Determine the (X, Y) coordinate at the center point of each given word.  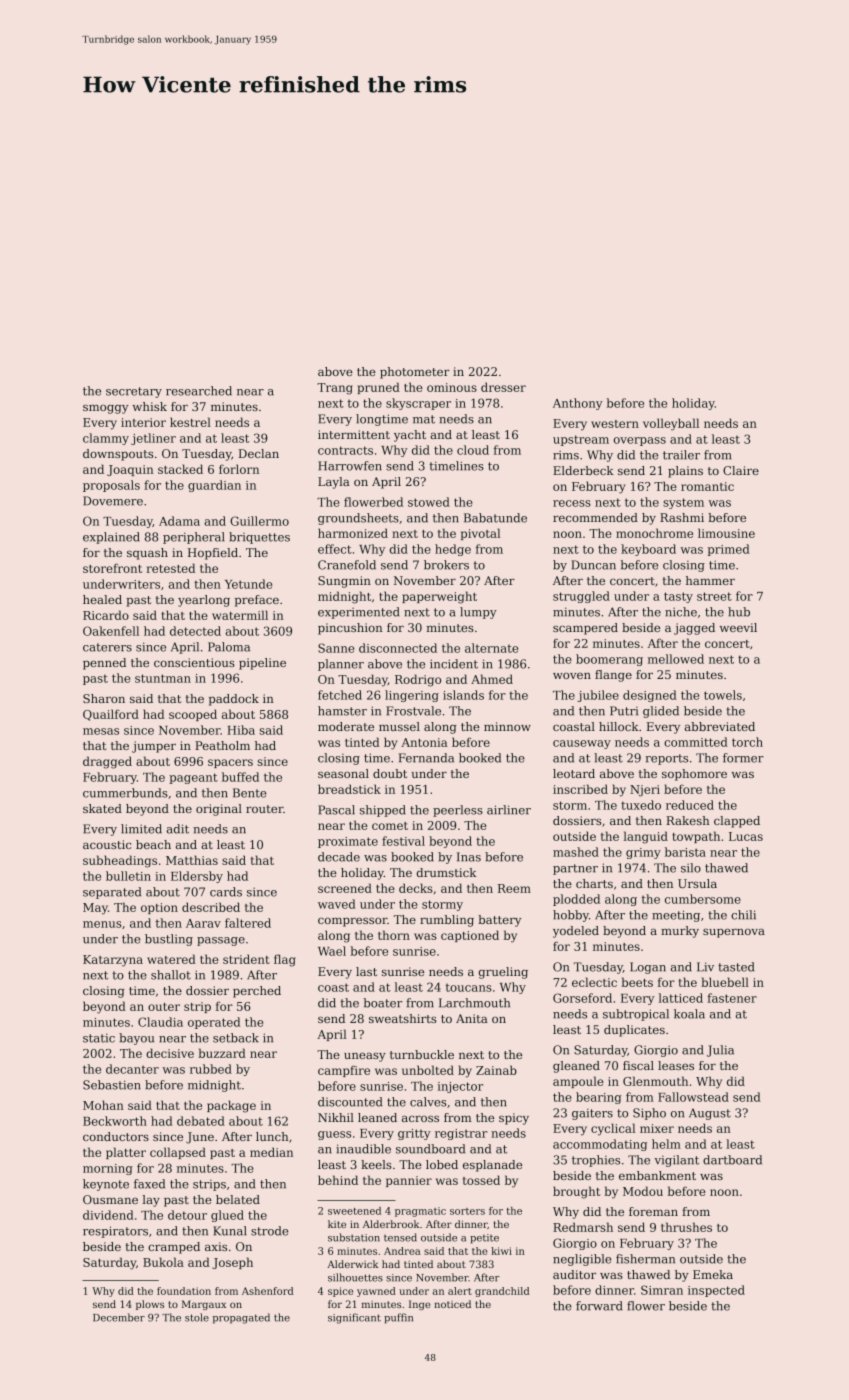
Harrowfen (350, 466)
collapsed (178, 1153)
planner (341, 665)
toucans (469, 987)
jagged (694, 629)
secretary (134, 392)
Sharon (104, 698)
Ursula (697, 883)
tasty (678, 597)
